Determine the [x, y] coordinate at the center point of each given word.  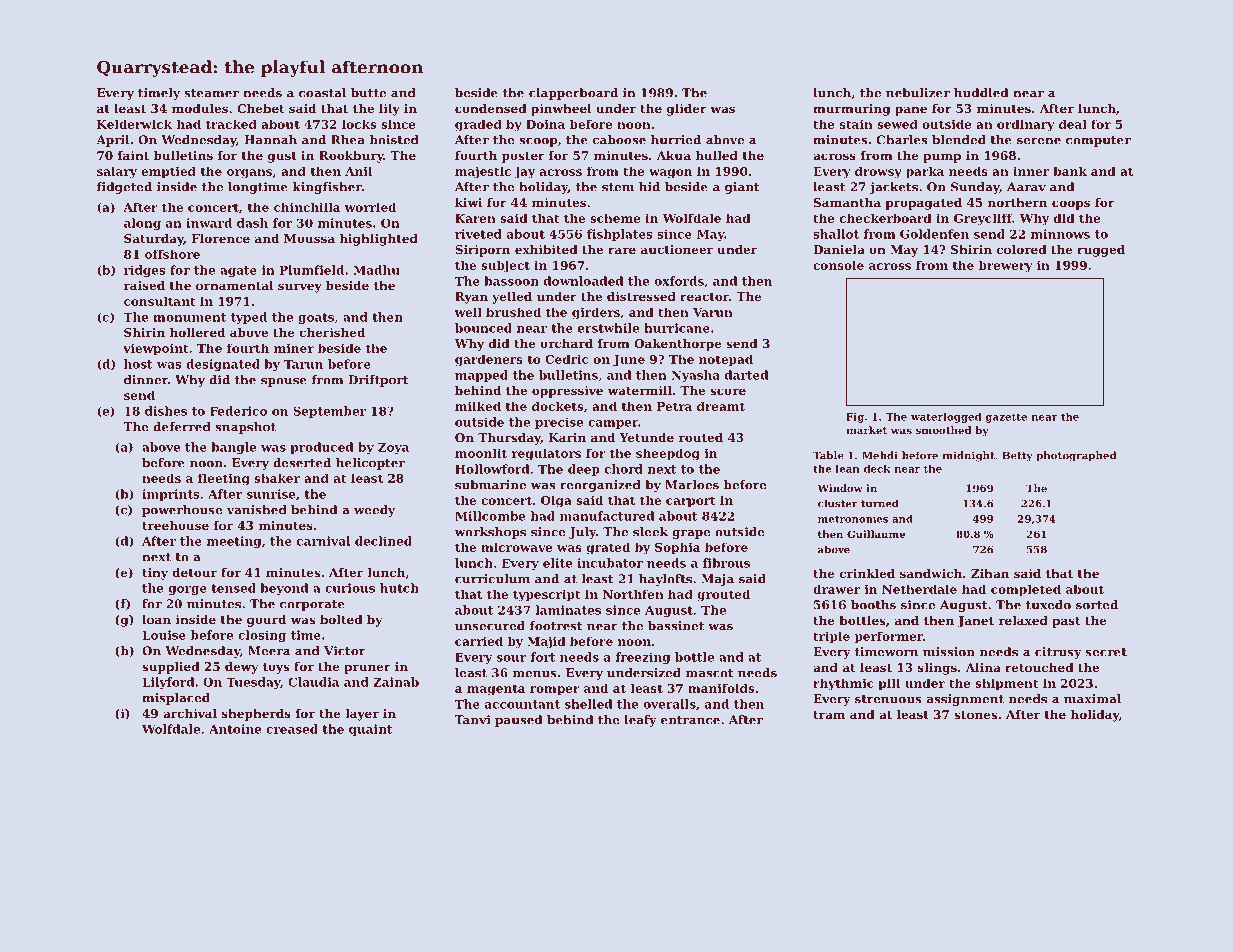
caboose [619, 140]
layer [362, 715]
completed [1026, 590]
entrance [690, 720]
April [112, 141]
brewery [1006, 266]
